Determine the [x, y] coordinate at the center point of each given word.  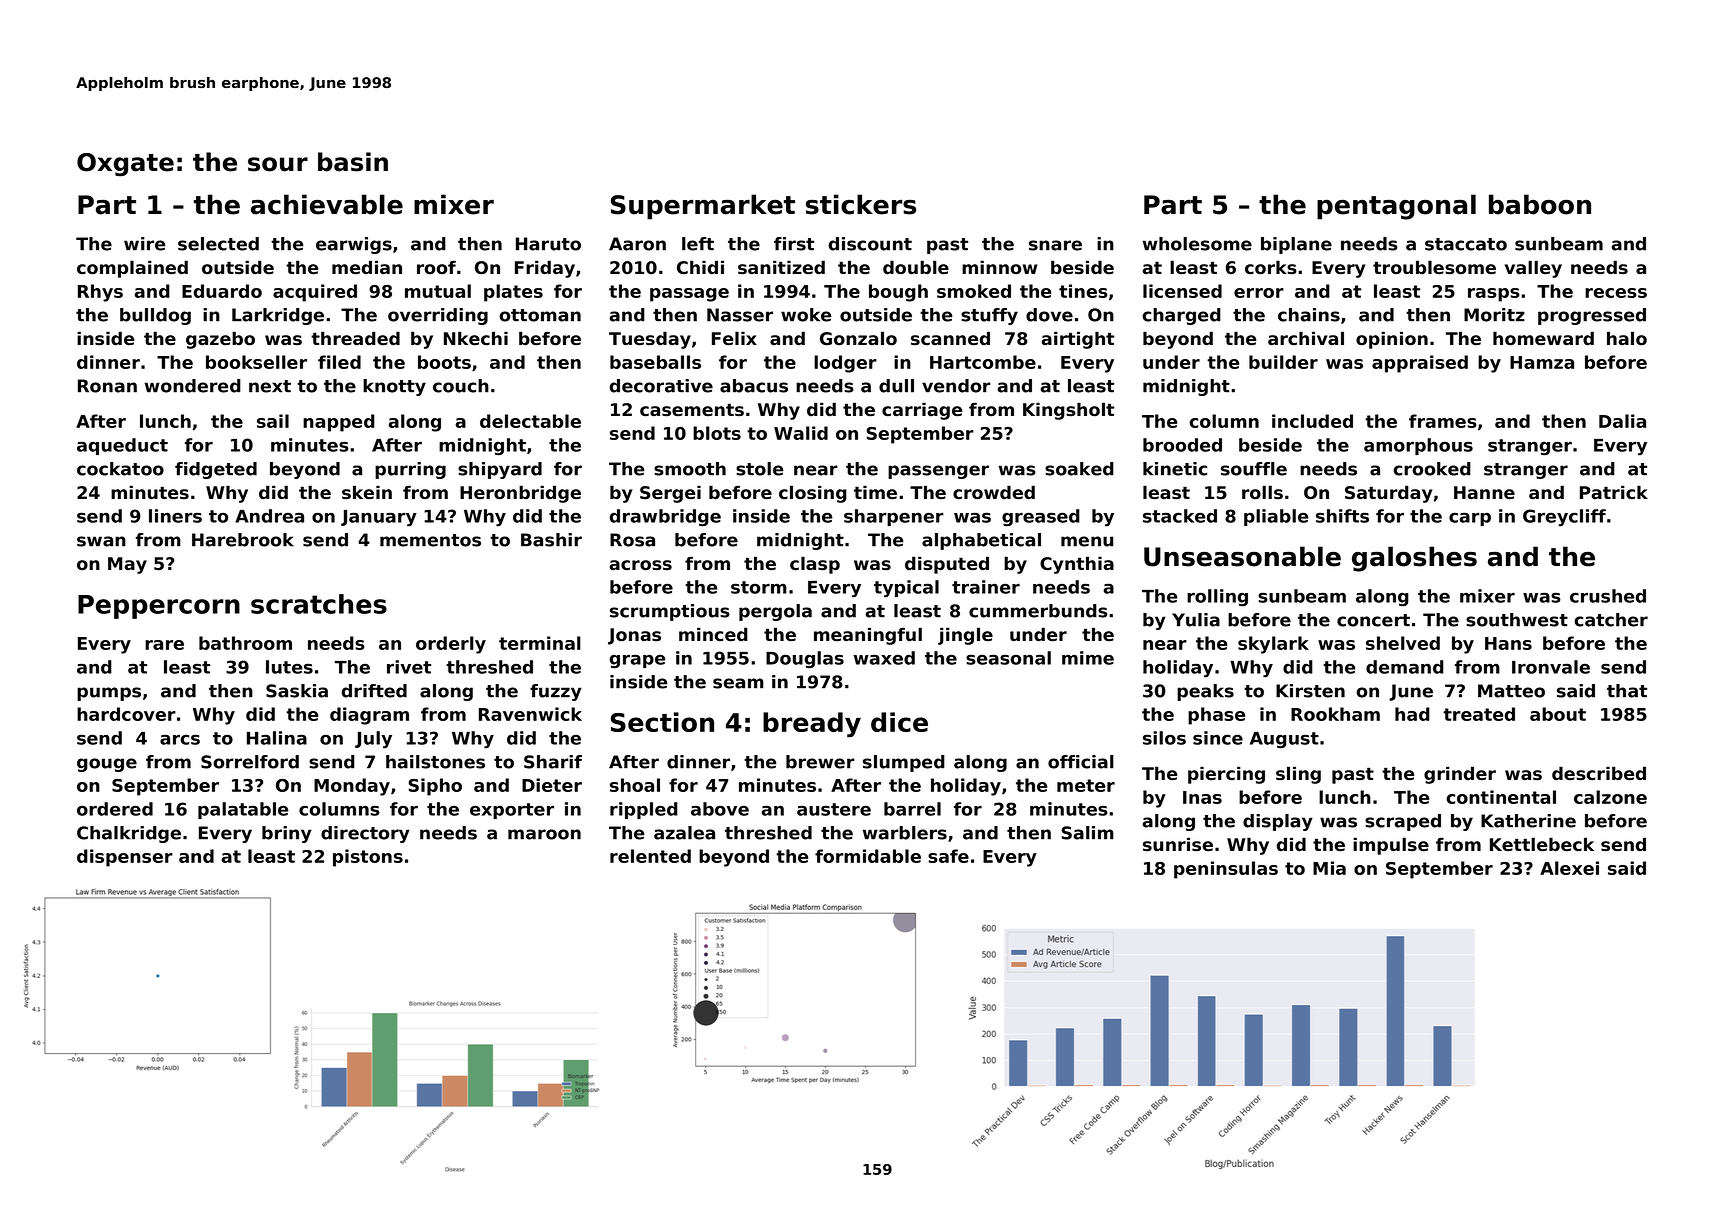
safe [948, 856]
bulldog [155, 316]
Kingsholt [1068, 411]
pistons [368, 858]
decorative [661, 386]
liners [175, 516]
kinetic [1175, 469]
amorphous [1418, 446]
